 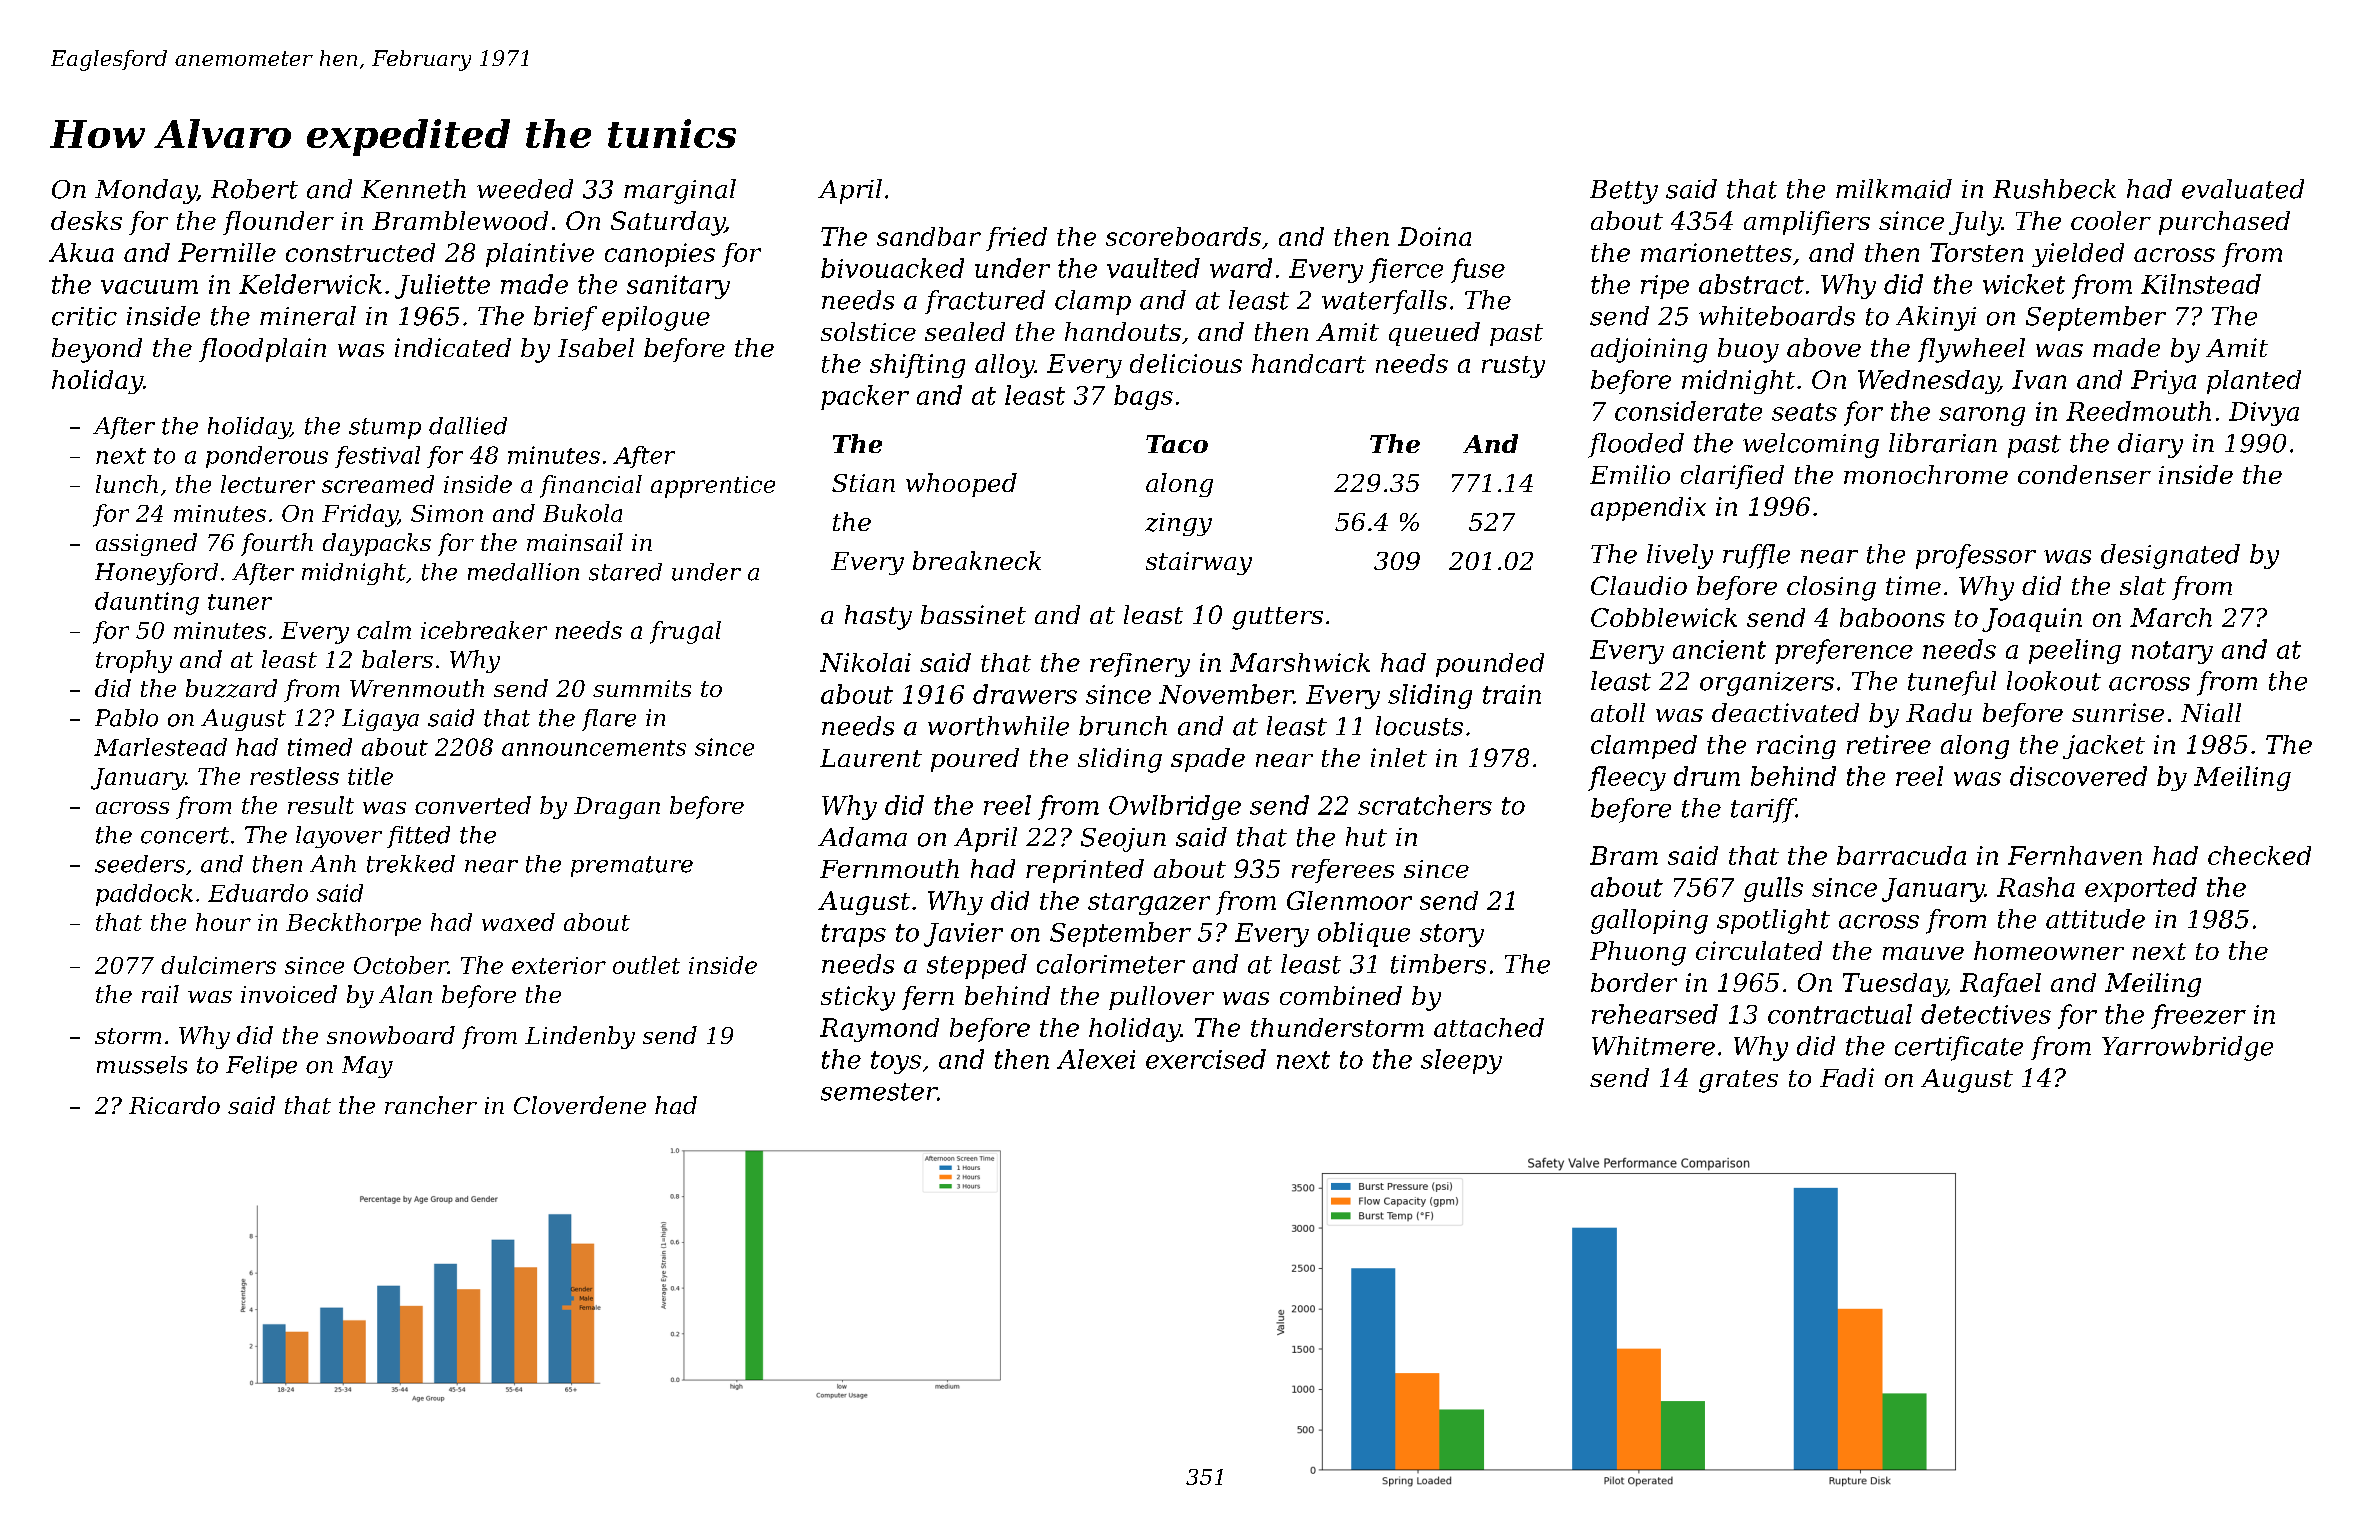 What do you see at coordinates (975, 760) in the page?
I see `poured` at bounding box center [975, 760].
